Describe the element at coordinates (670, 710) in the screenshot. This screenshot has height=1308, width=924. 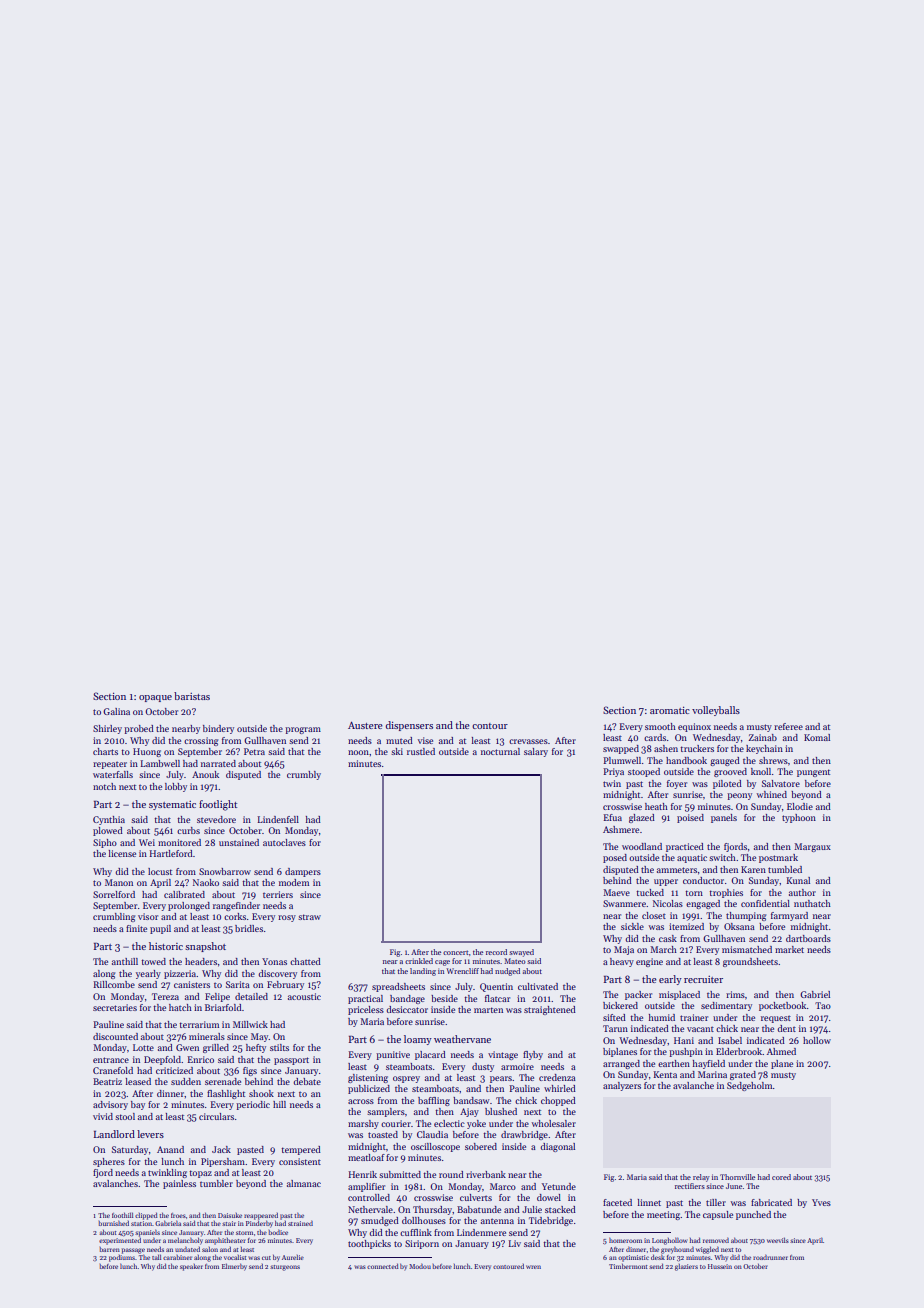
I see `aromatic` at that location.
